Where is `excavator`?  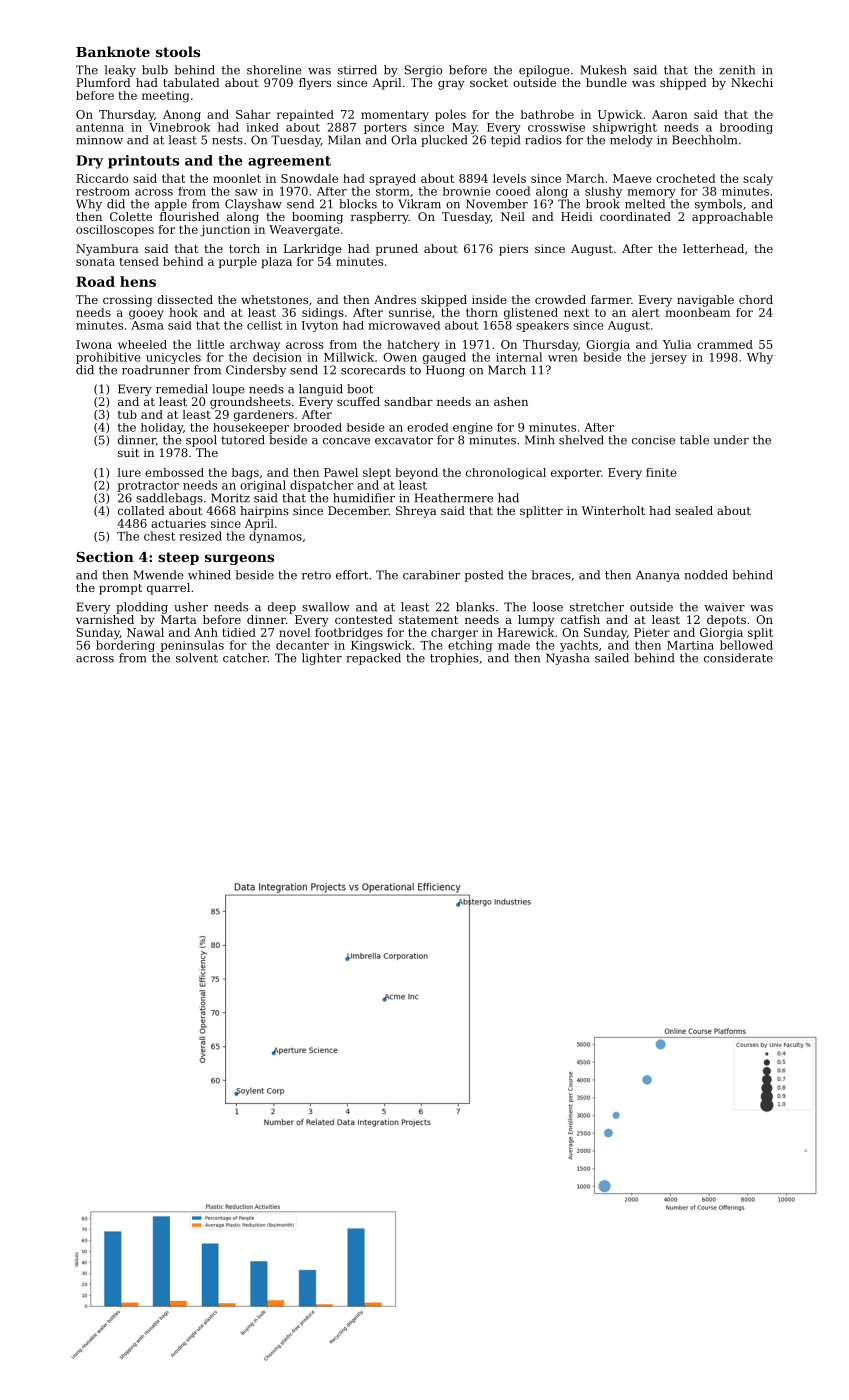 excavator is located at coordinates (404, 440).
